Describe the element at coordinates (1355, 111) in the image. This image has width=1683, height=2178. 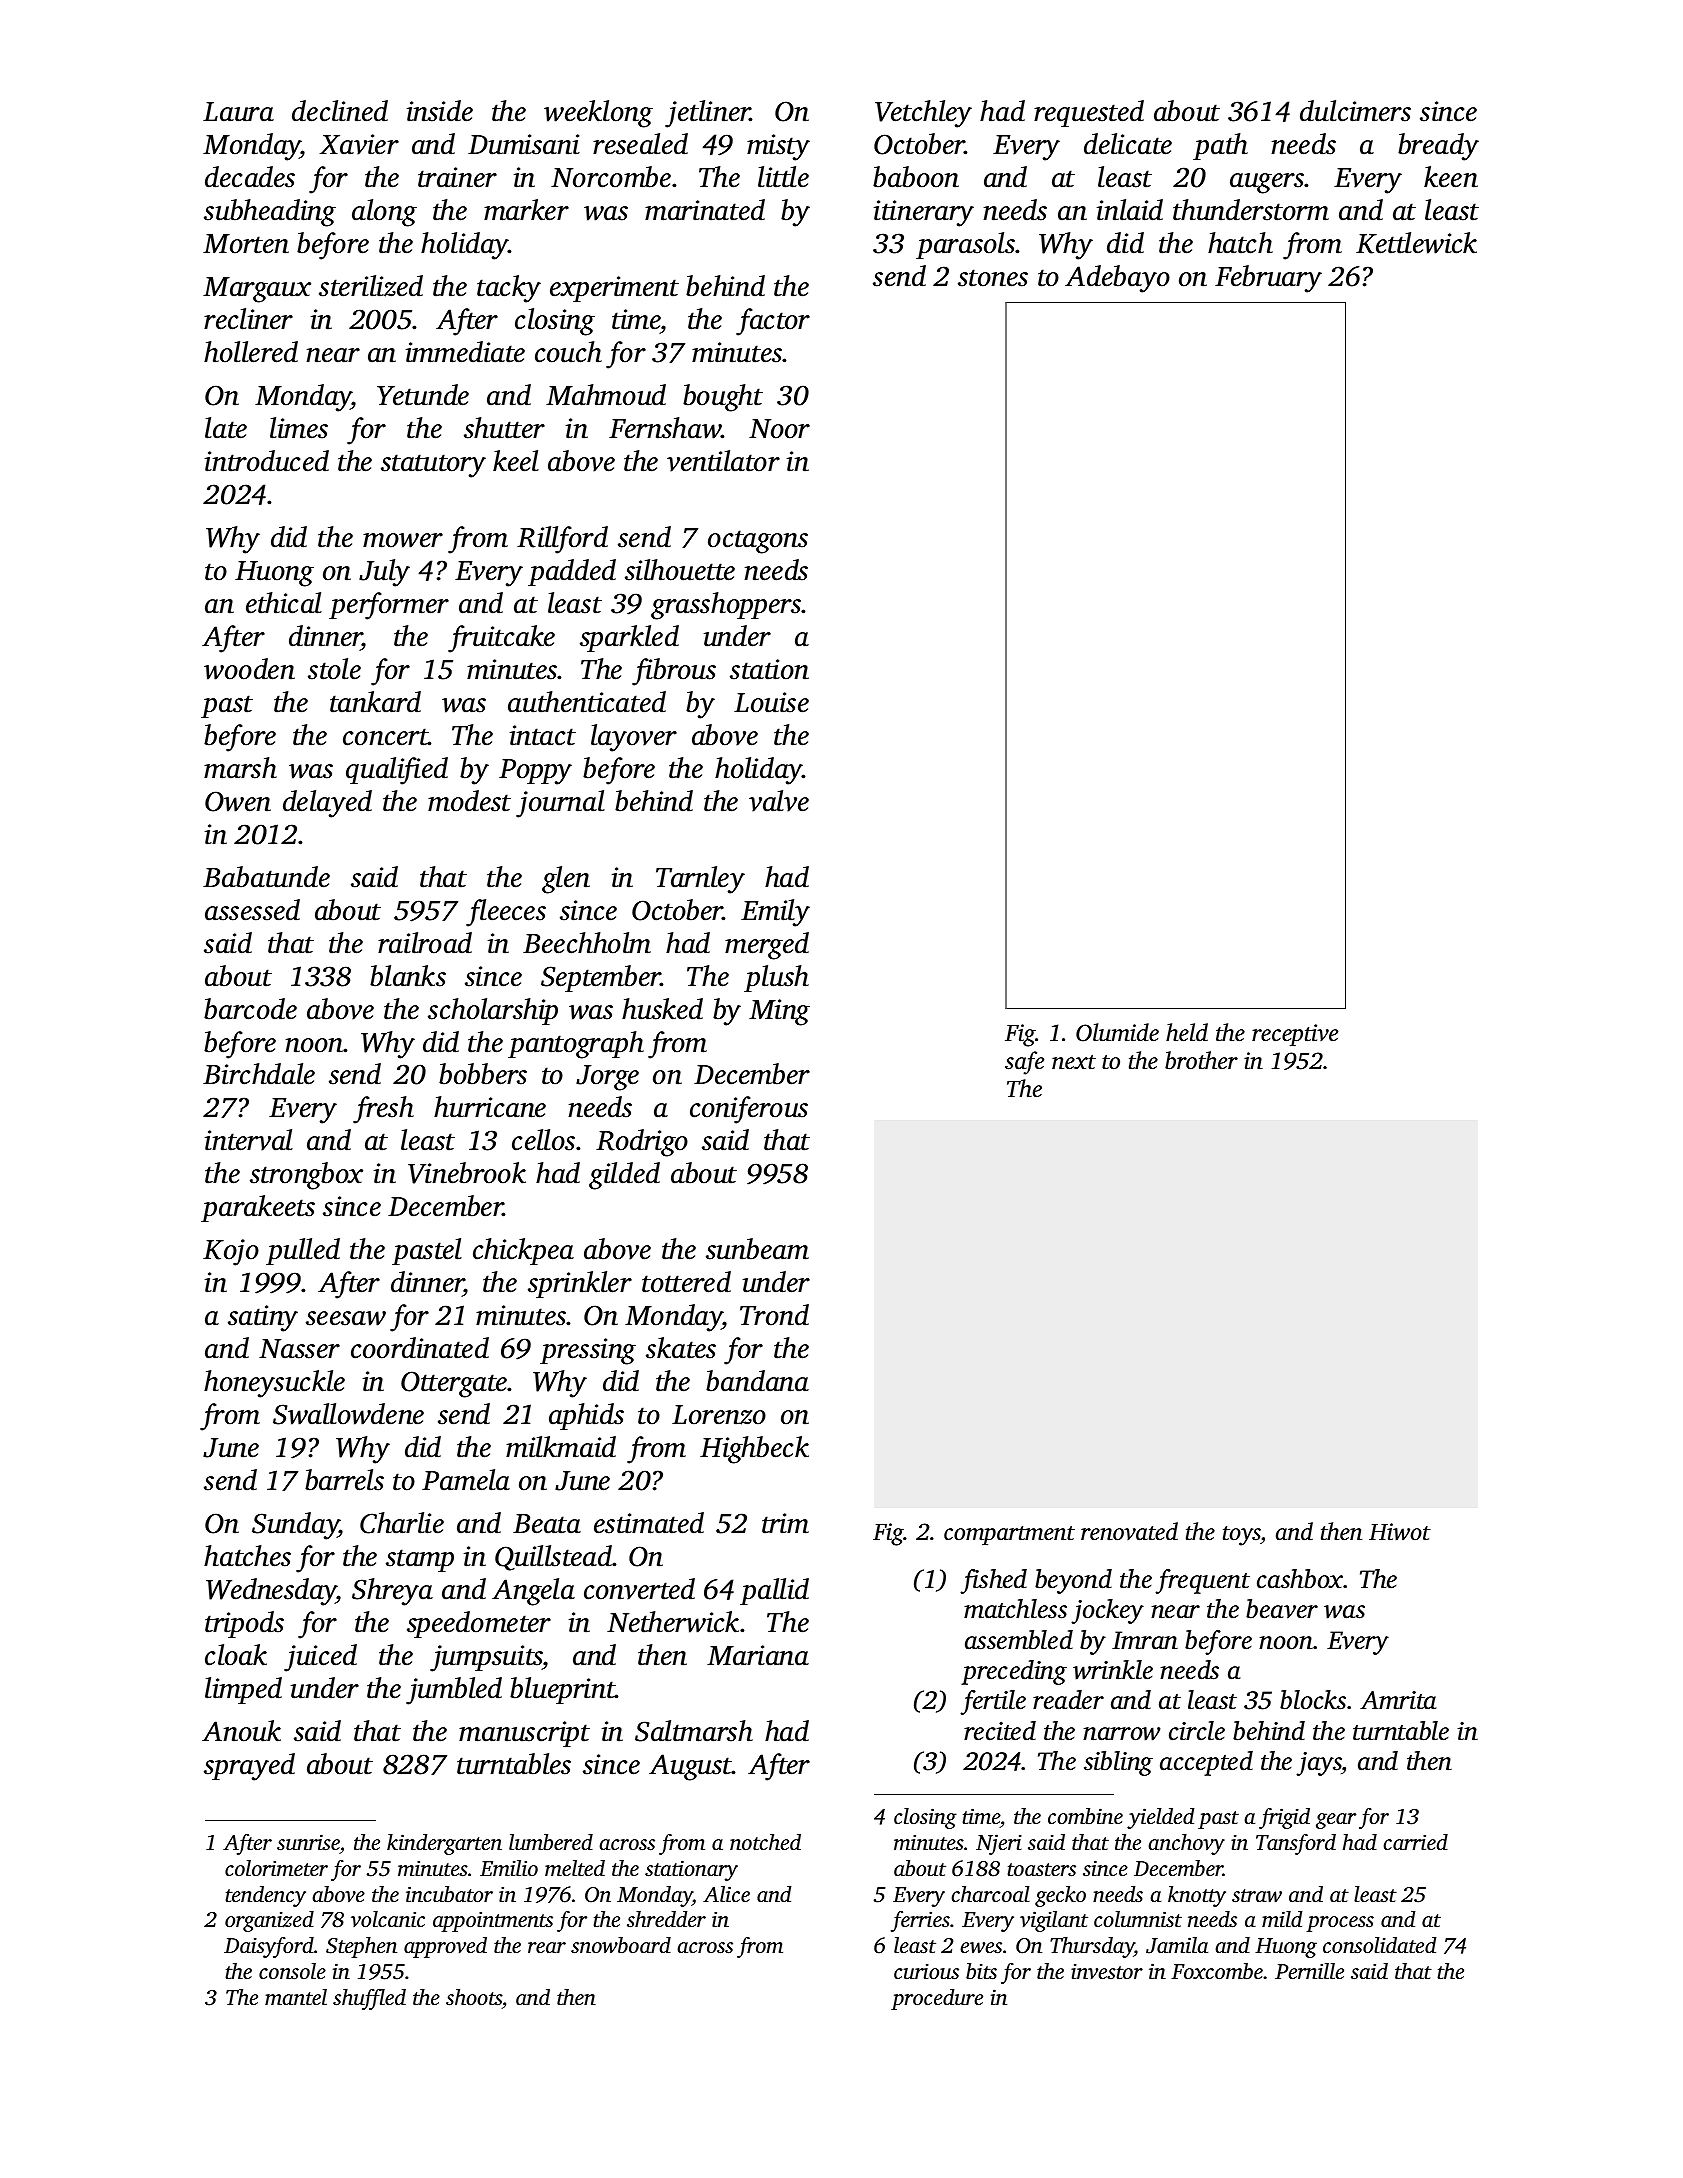
I see `dulcimers` at that location.
